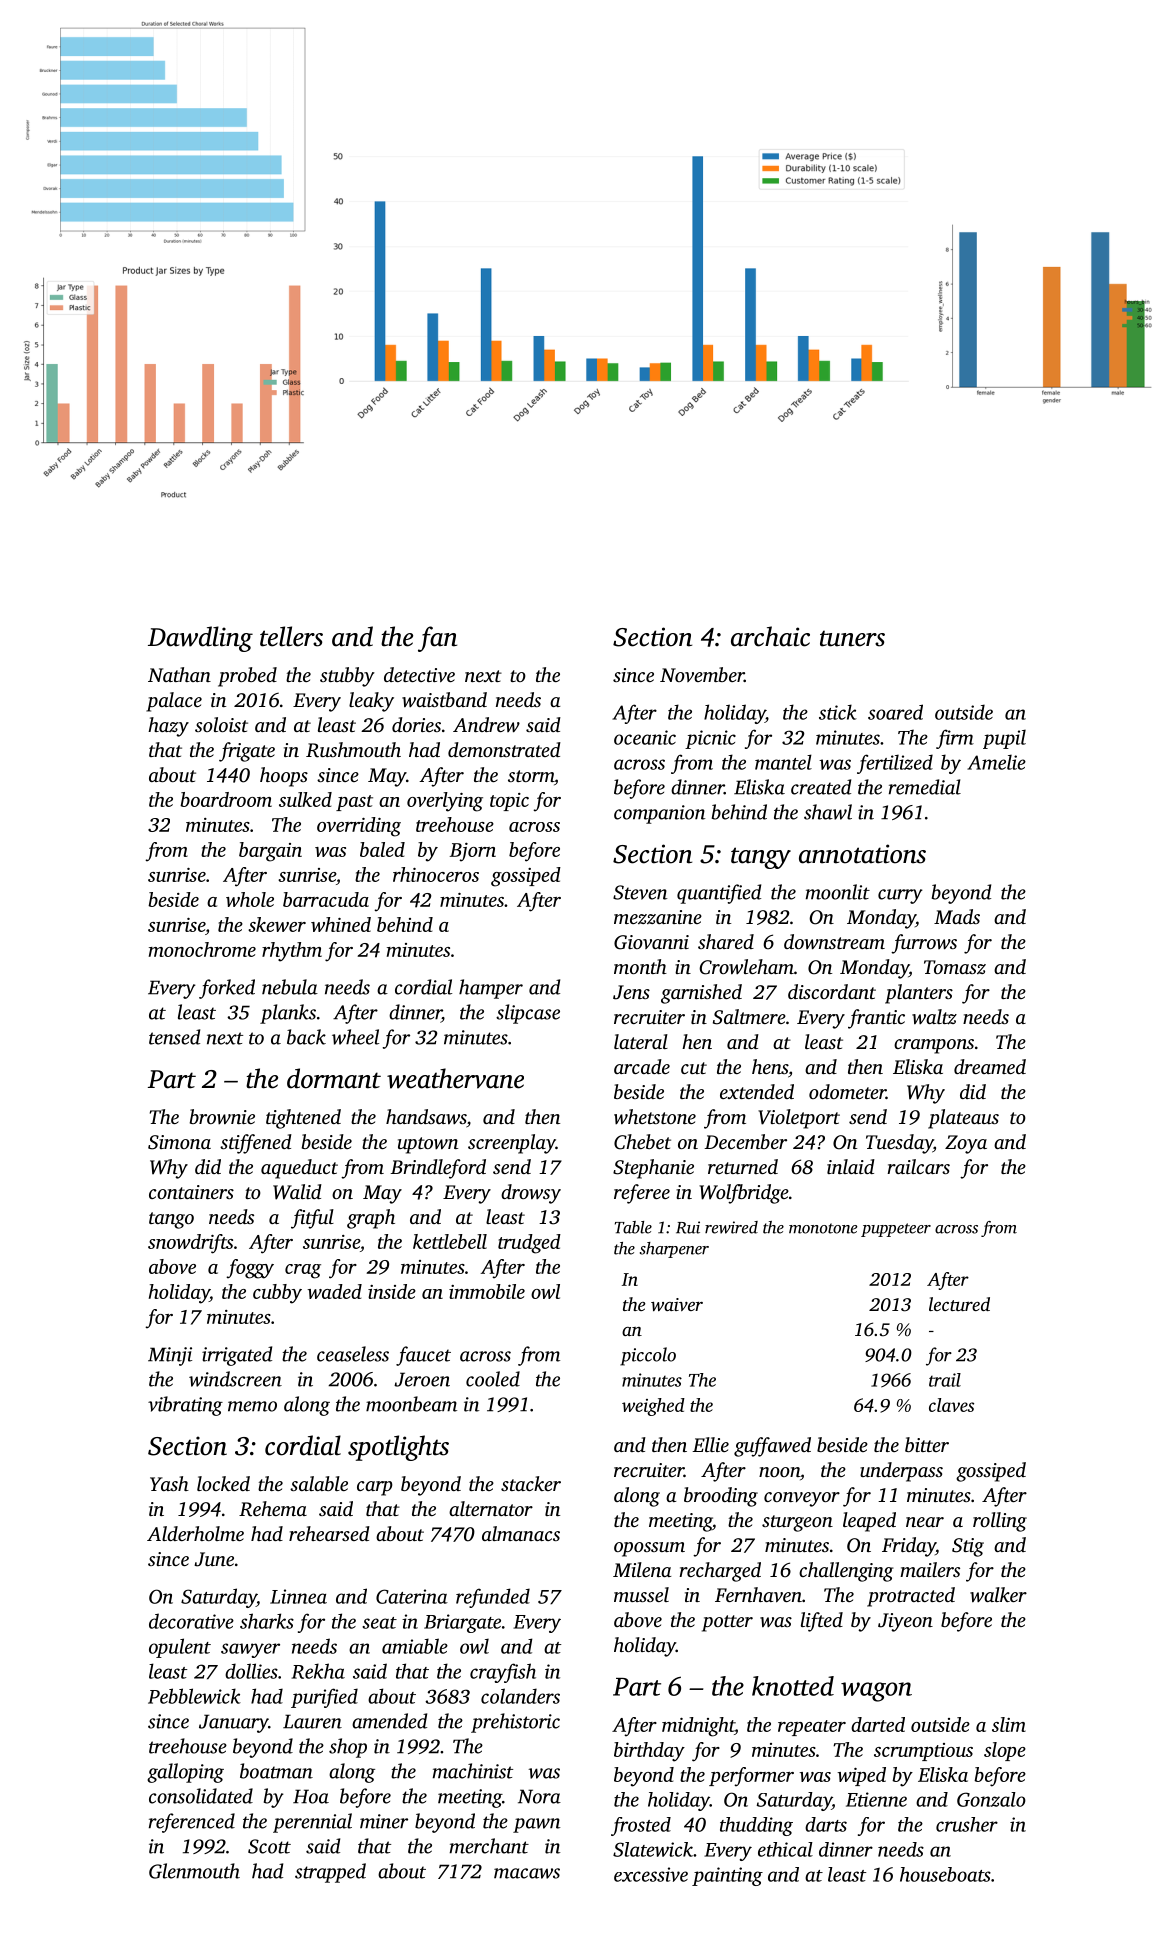  I want to click on garnished, so click(701, 994).
